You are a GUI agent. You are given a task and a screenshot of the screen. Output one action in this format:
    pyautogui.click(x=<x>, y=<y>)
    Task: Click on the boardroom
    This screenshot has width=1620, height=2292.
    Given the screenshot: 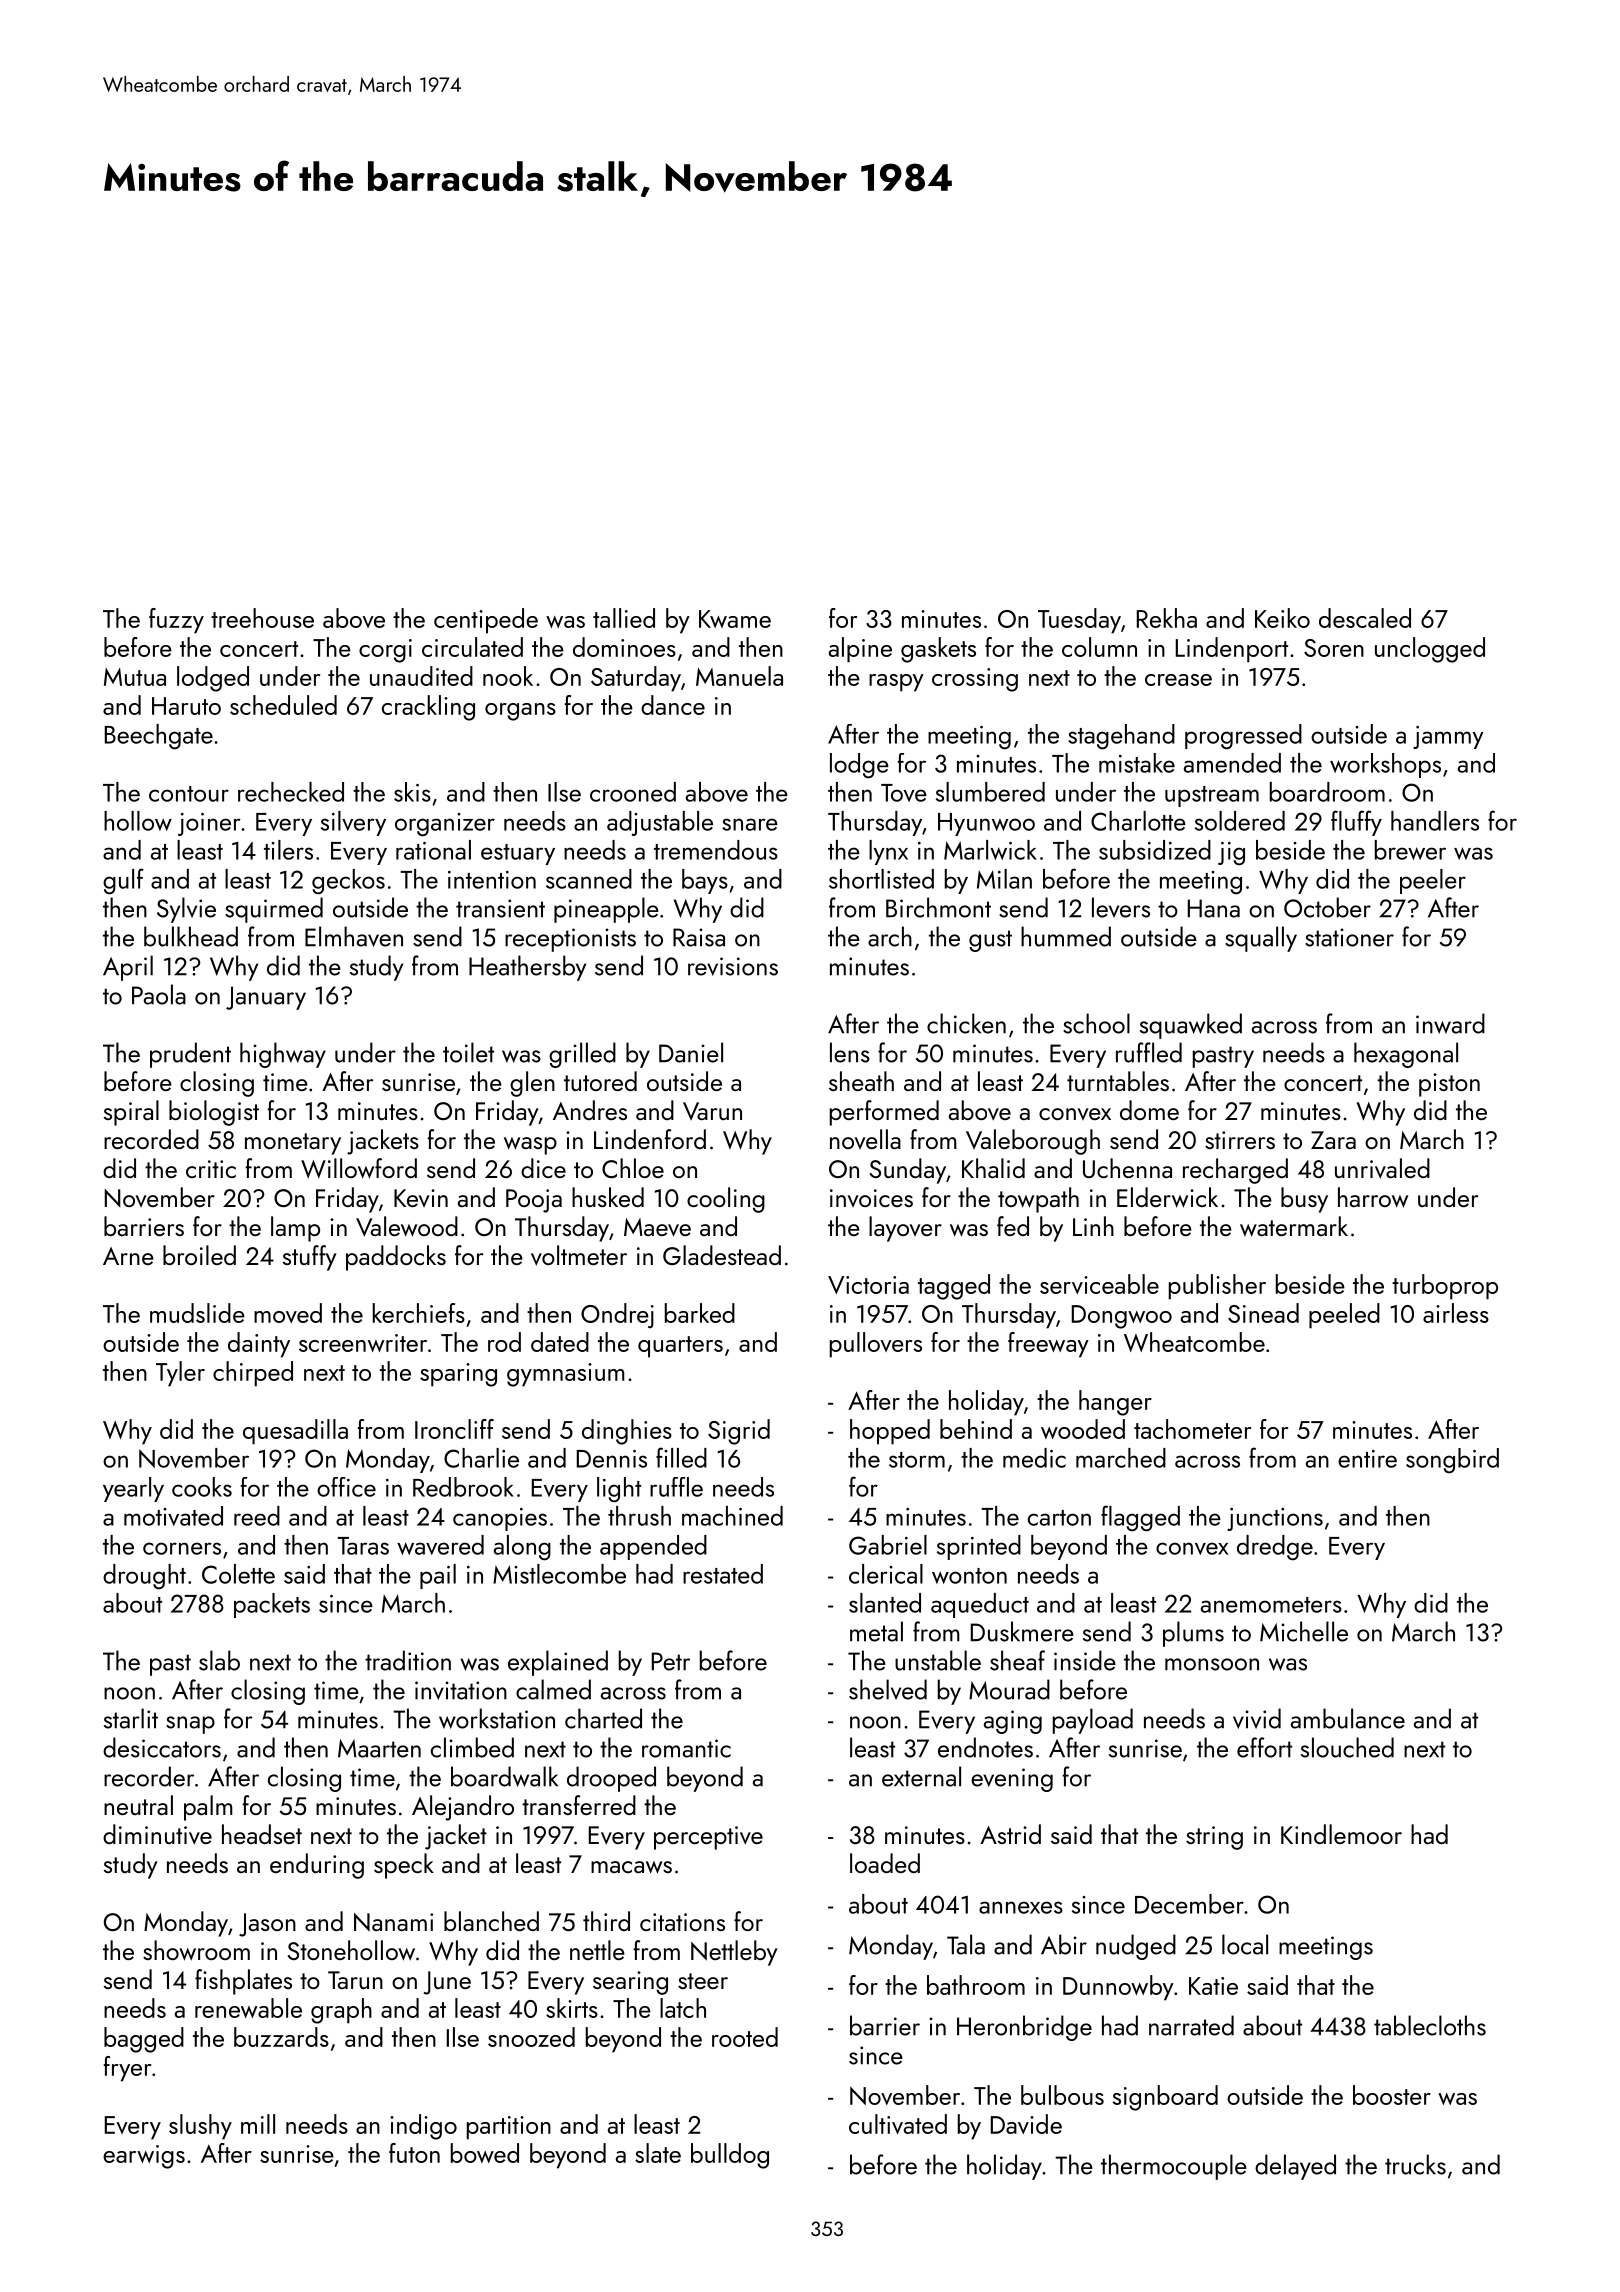 What is the action you would take?
    pyautogui.click(x=1327, y=792)
